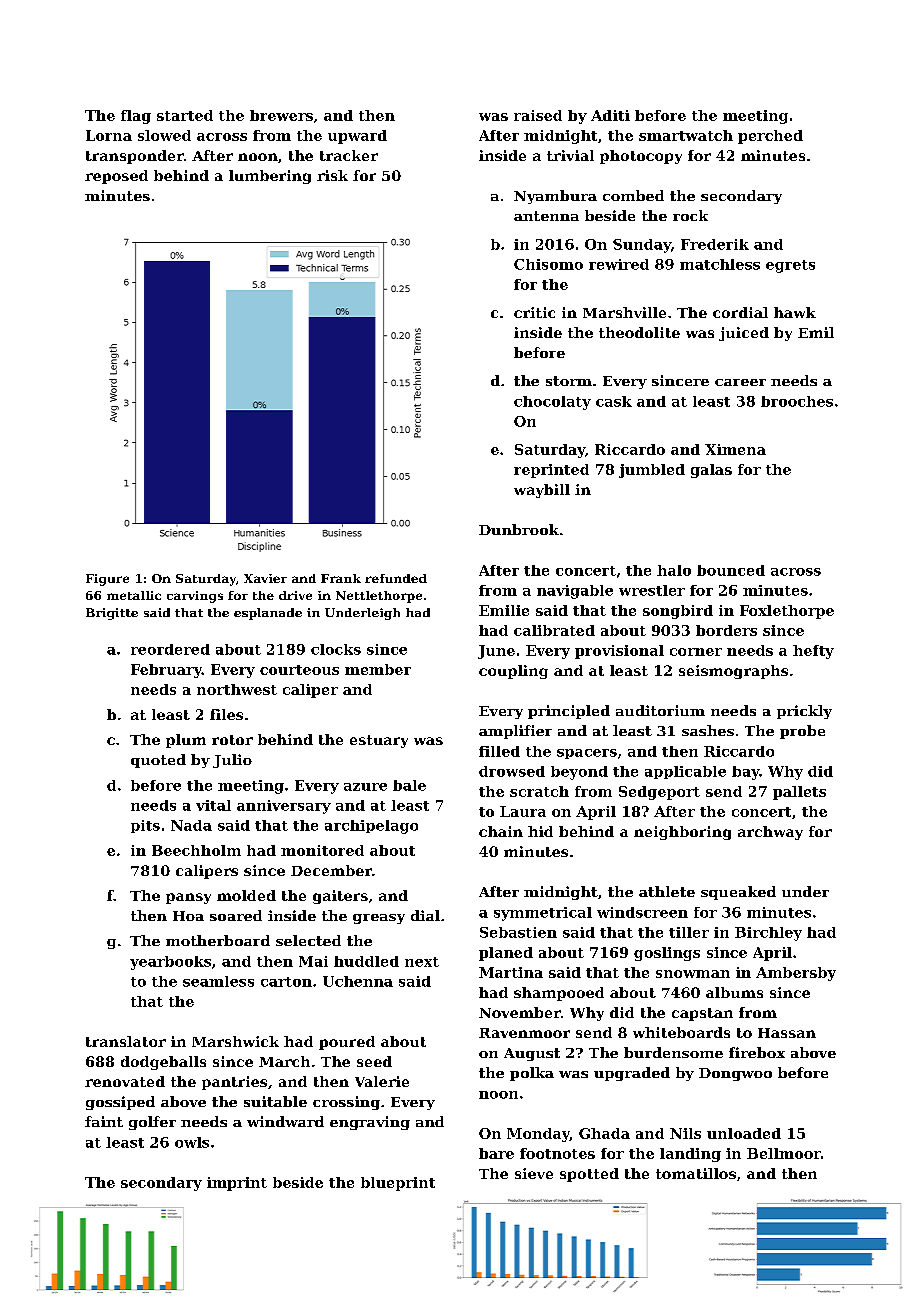 This image has width=924, height=1314. I want to click on sieve, so click(534, 1173).
